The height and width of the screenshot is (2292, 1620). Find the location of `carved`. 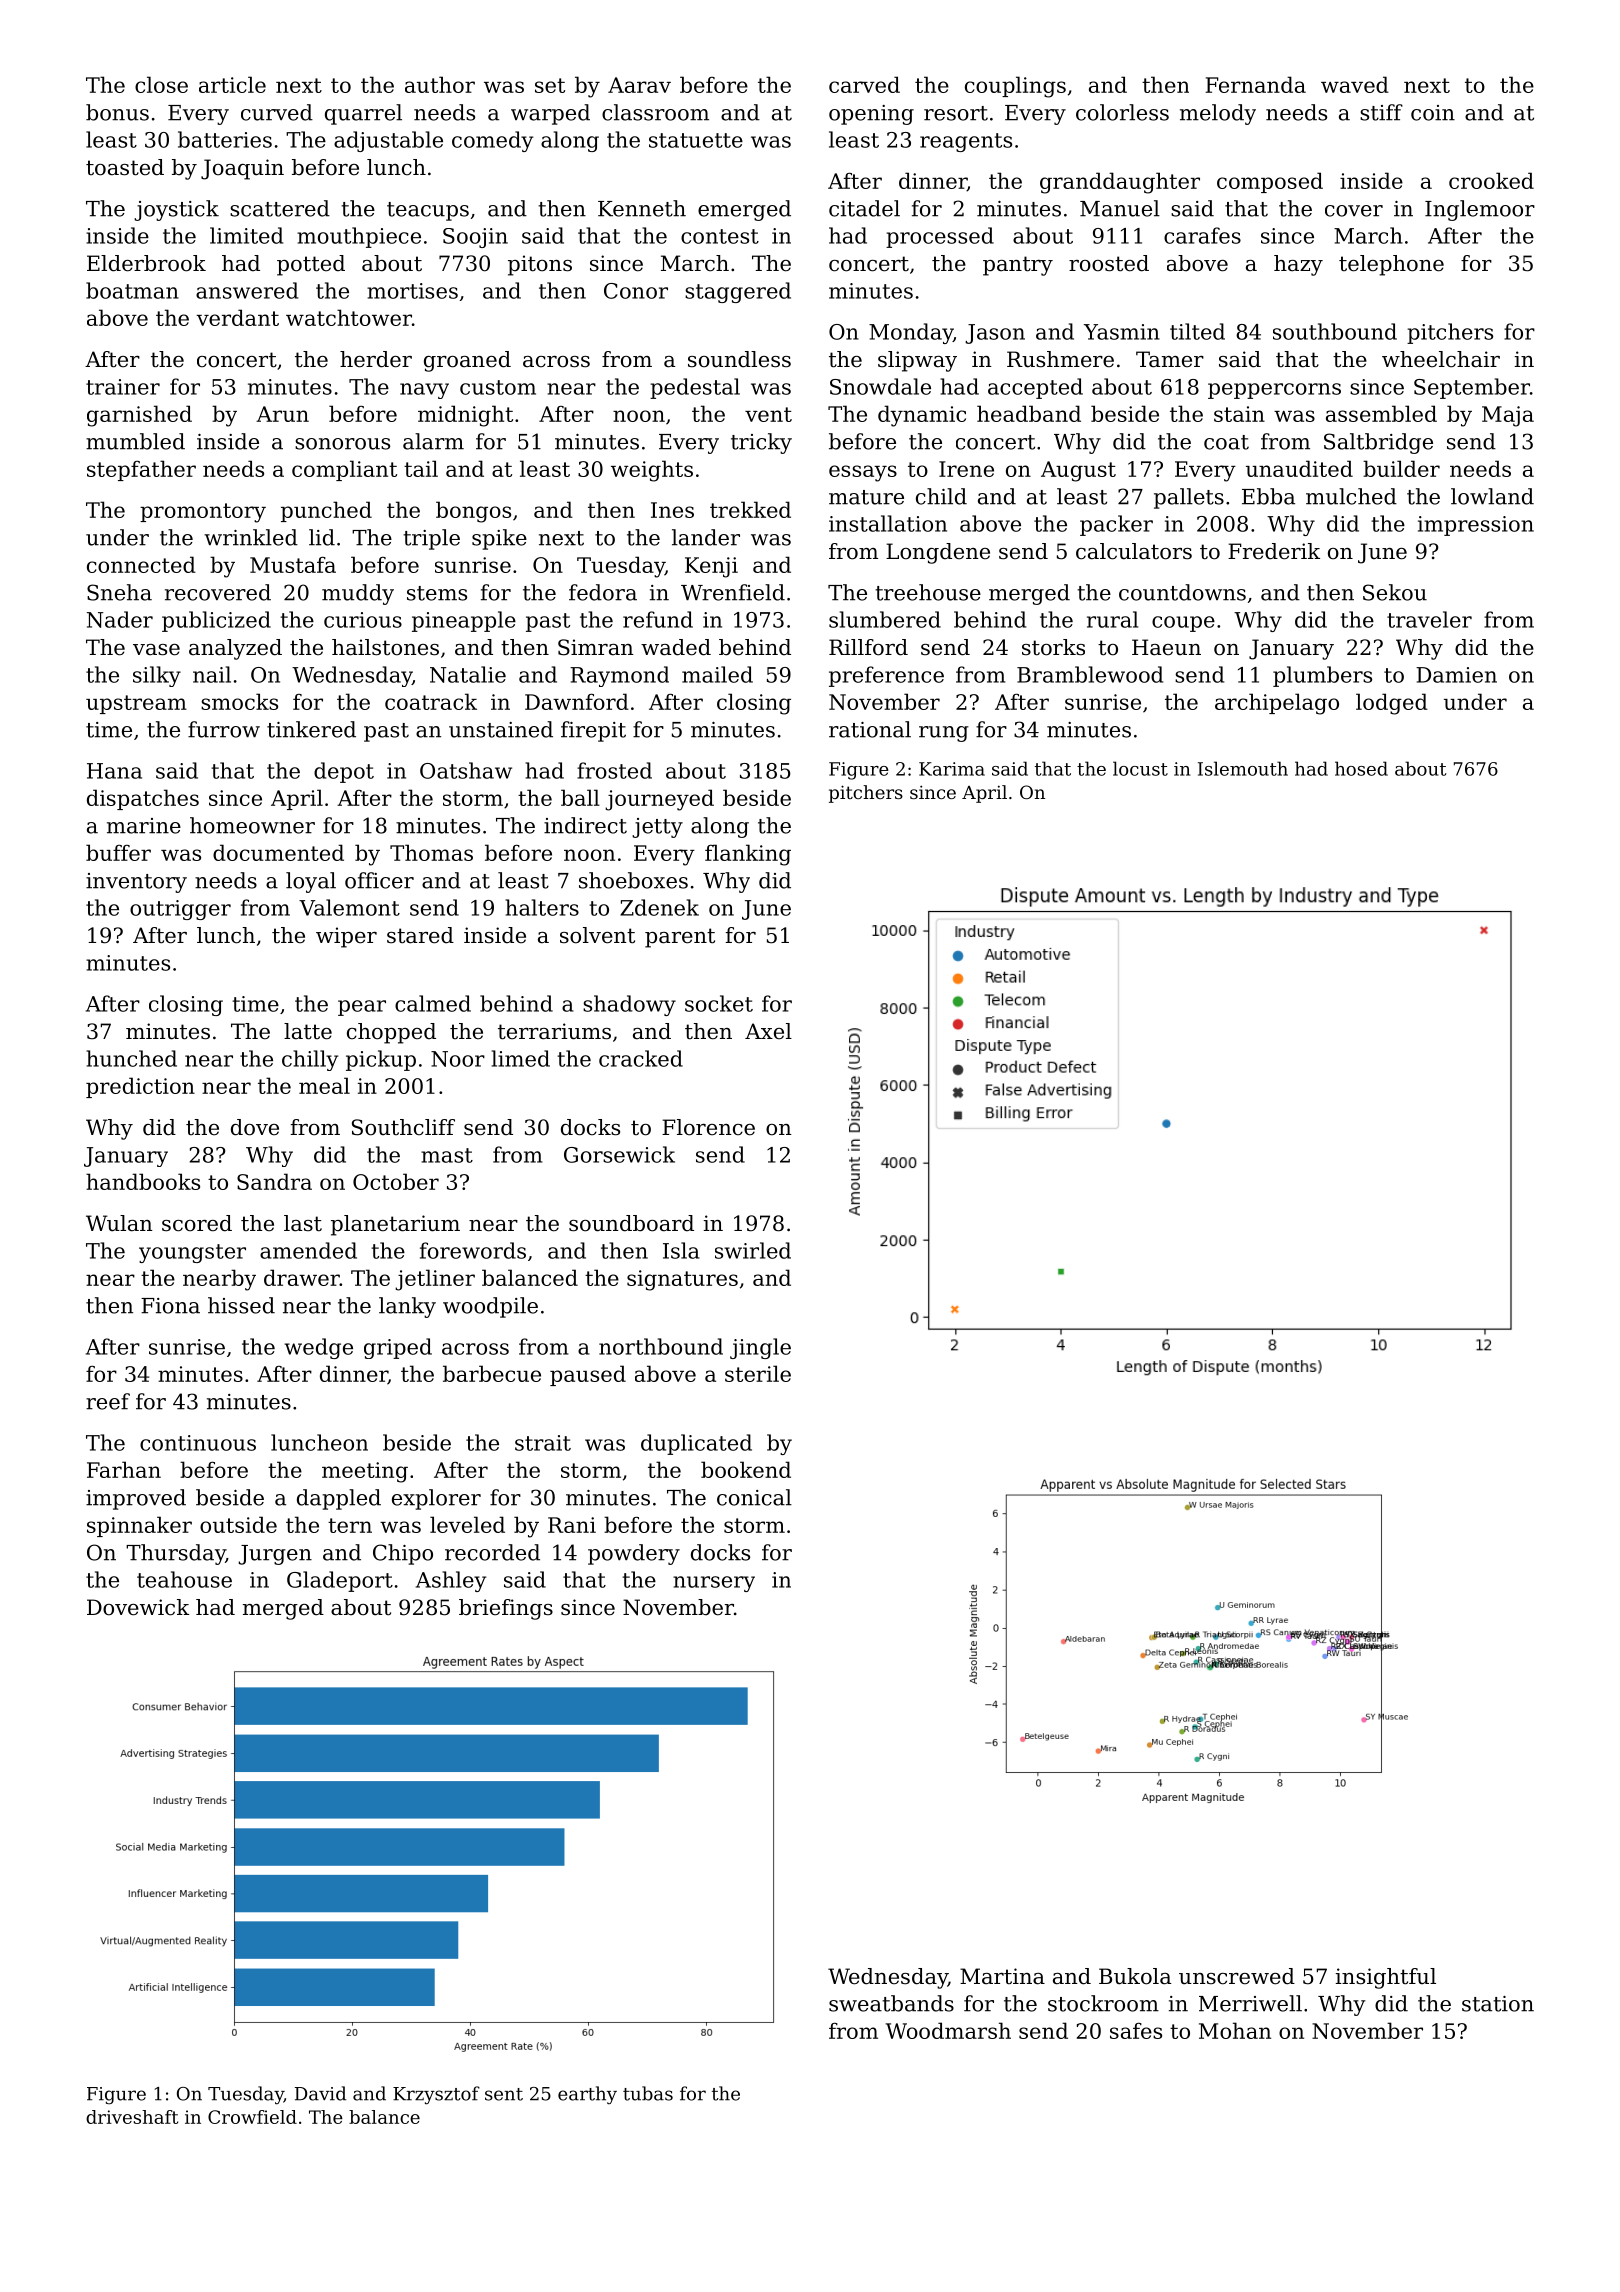

carved is located at coordinates (864, 84).
